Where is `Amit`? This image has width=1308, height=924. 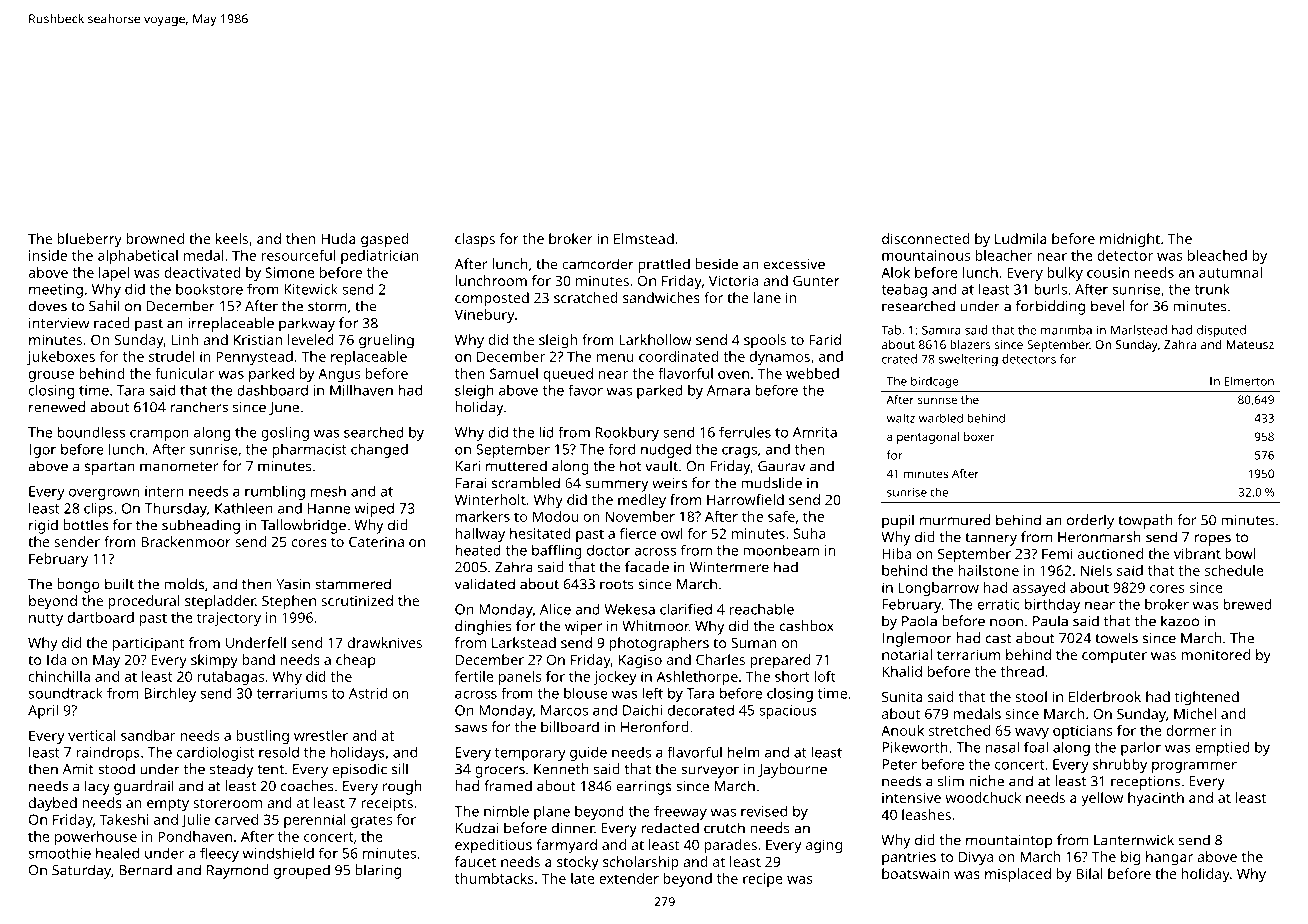 Amit is located at coordinates (78, 769).
